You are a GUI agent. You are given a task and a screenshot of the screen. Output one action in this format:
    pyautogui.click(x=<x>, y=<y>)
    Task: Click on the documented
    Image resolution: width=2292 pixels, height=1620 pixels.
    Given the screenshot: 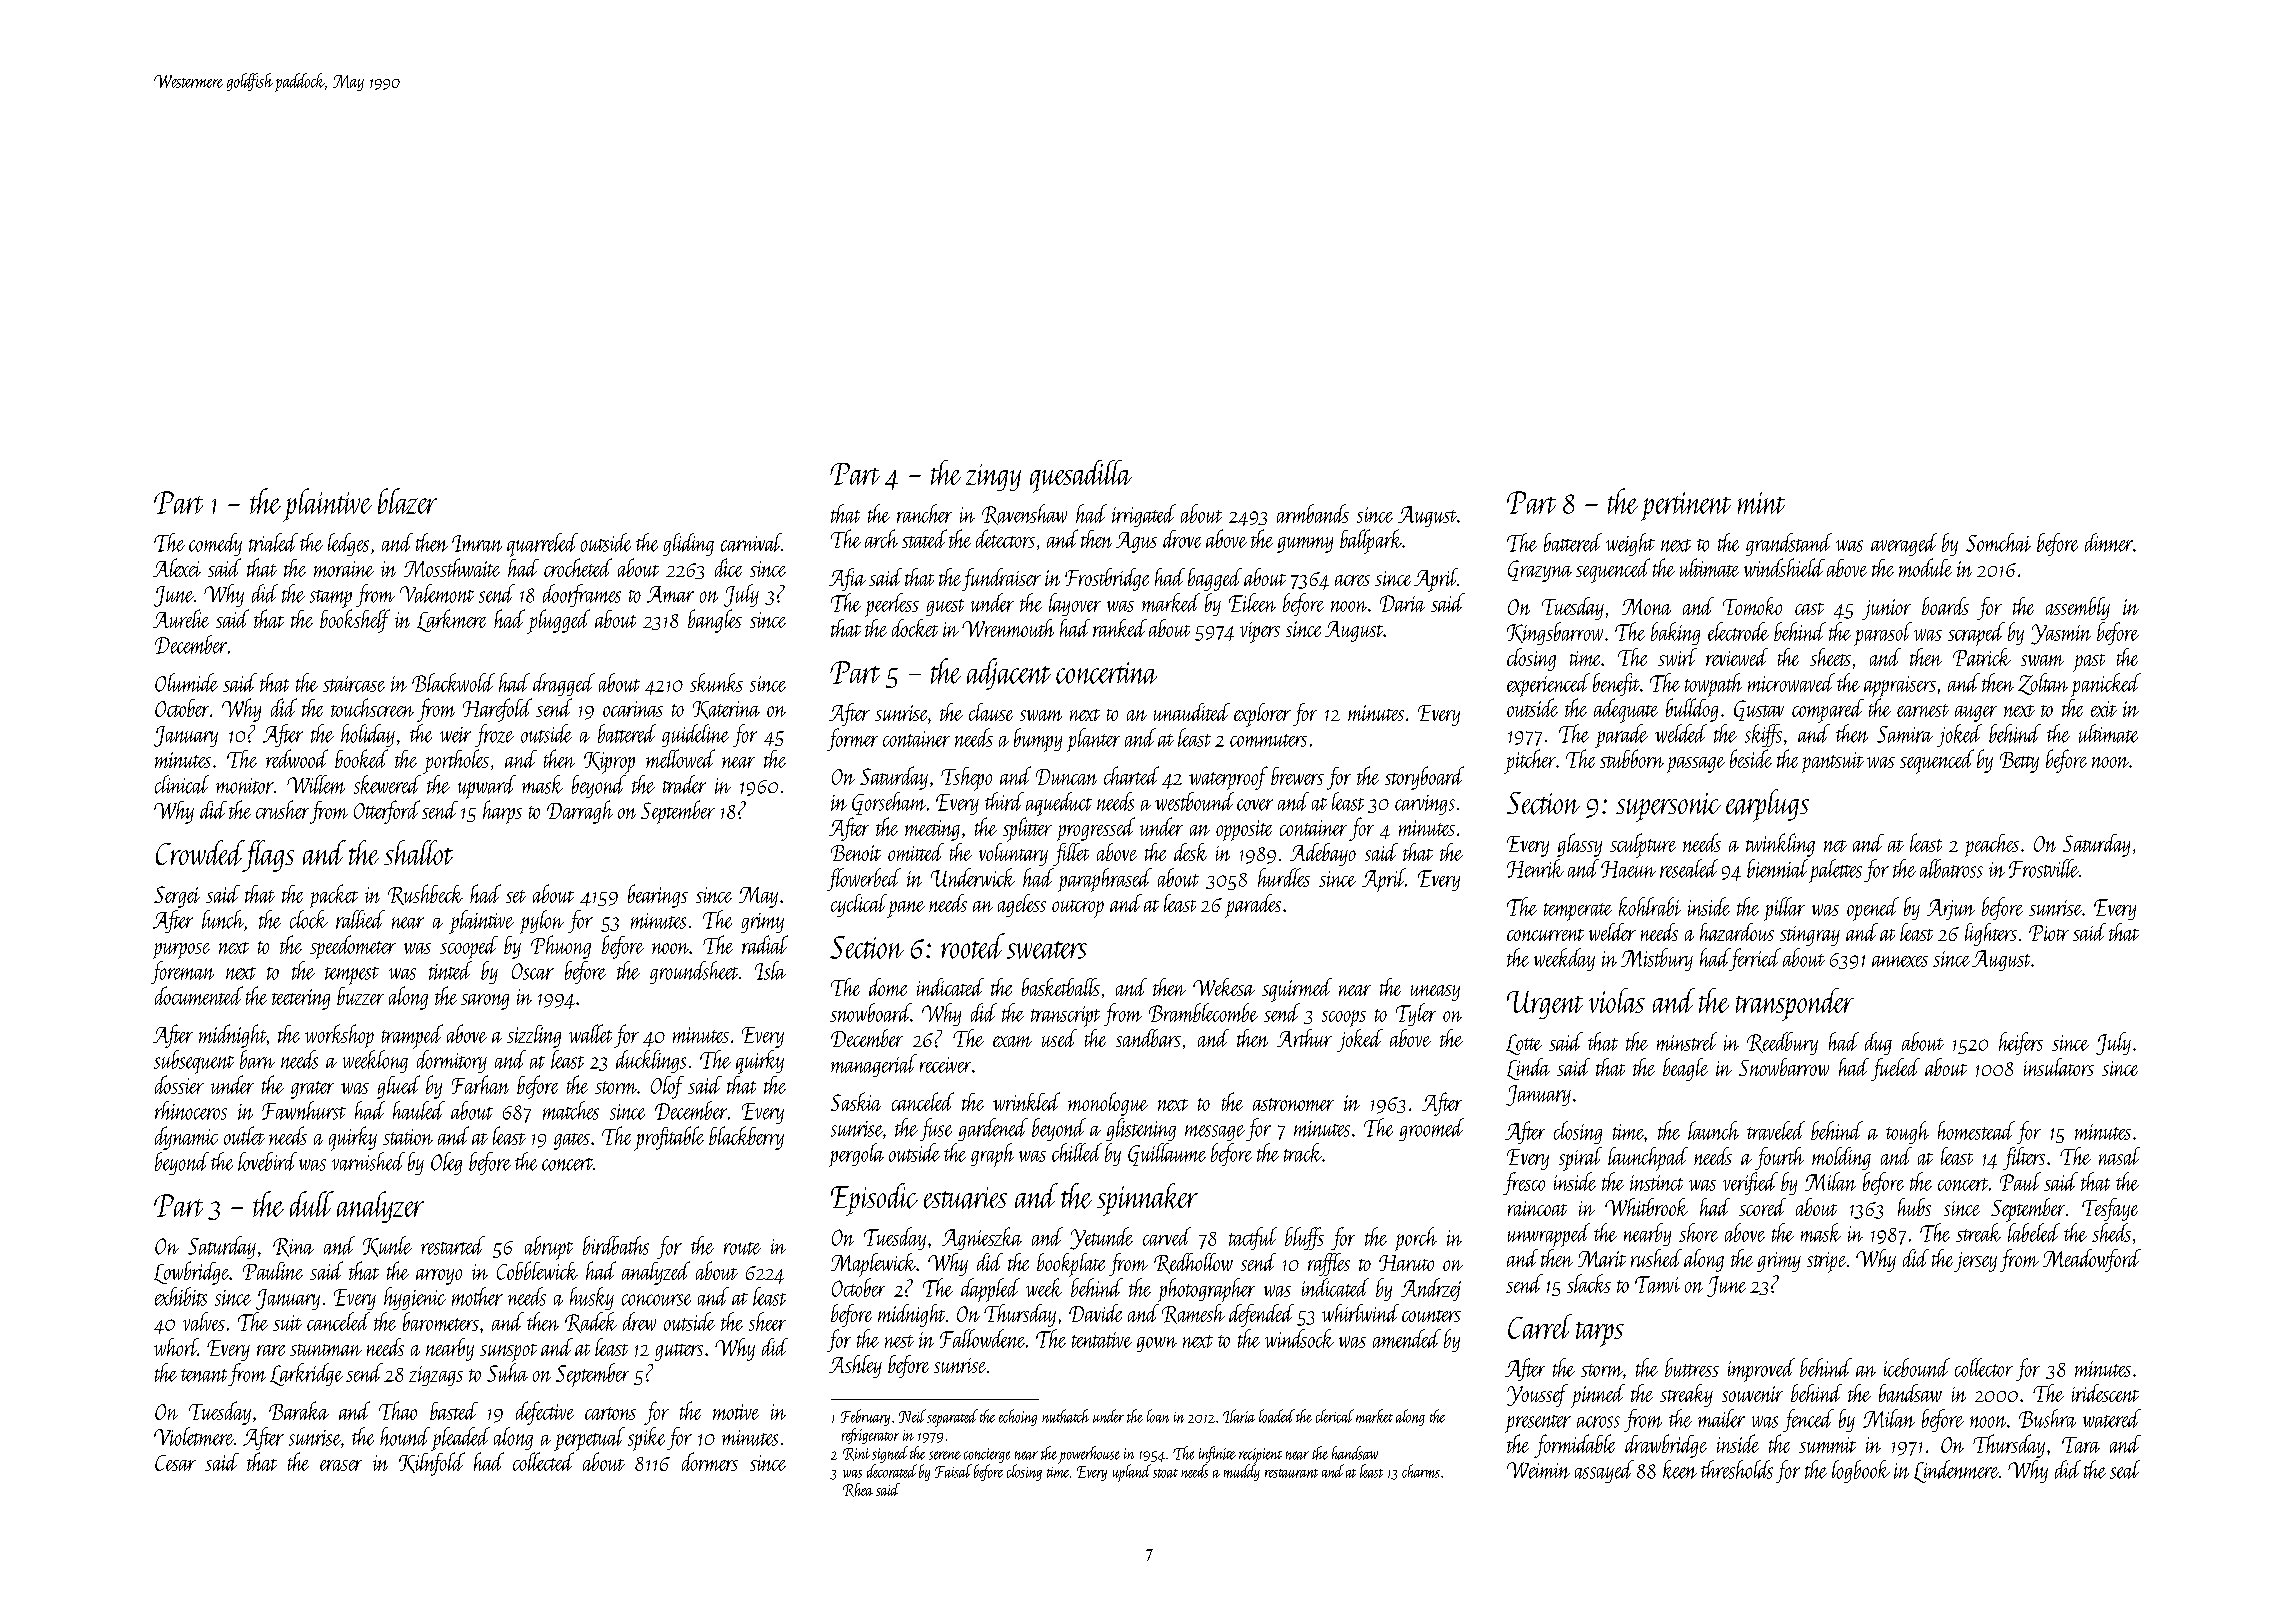 What is the action you would take?
    pyautogui.click(x=199, y=995)
